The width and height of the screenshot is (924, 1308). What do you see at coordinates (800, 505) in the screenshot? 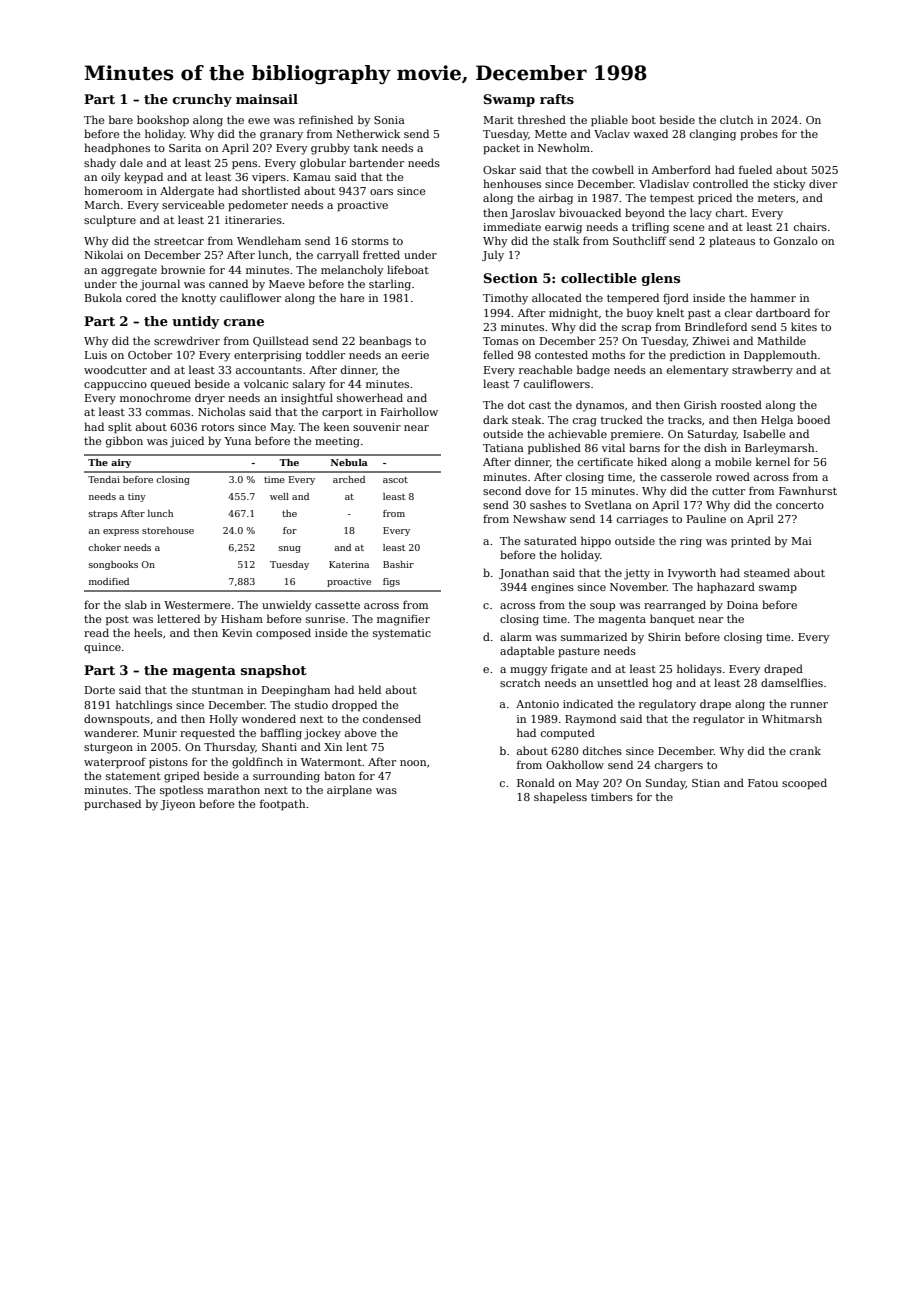
I see `concerto` at bounding box center [800, 505].
